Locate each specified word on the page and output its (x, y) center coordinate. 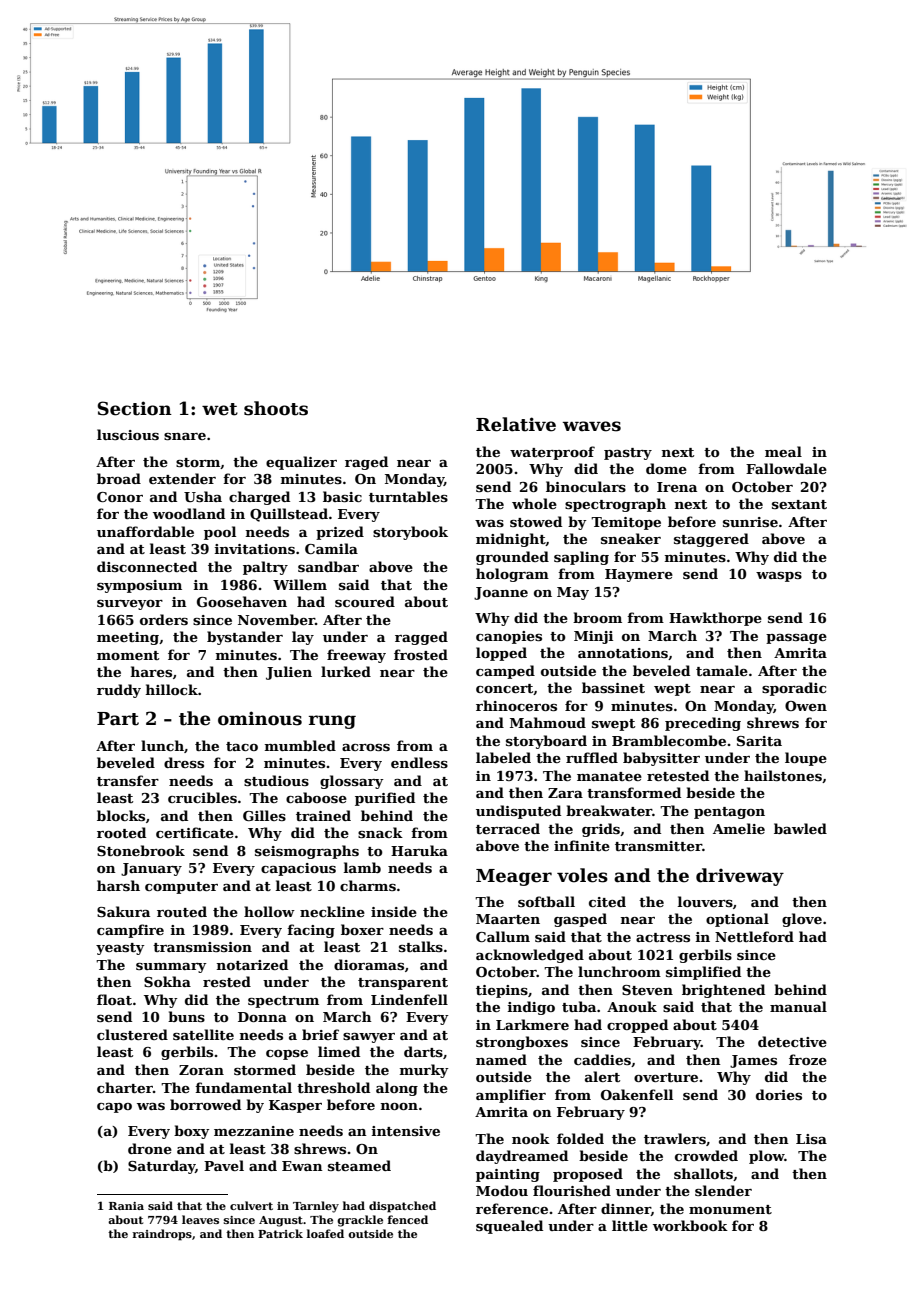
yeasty (120, 949)
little (630, 1225)
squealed (509, 1227)
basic (342, 496)
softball (546, 901)
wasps (779, 577)
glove (802, 920)
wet (220, 409)
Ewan (302, 1166)
